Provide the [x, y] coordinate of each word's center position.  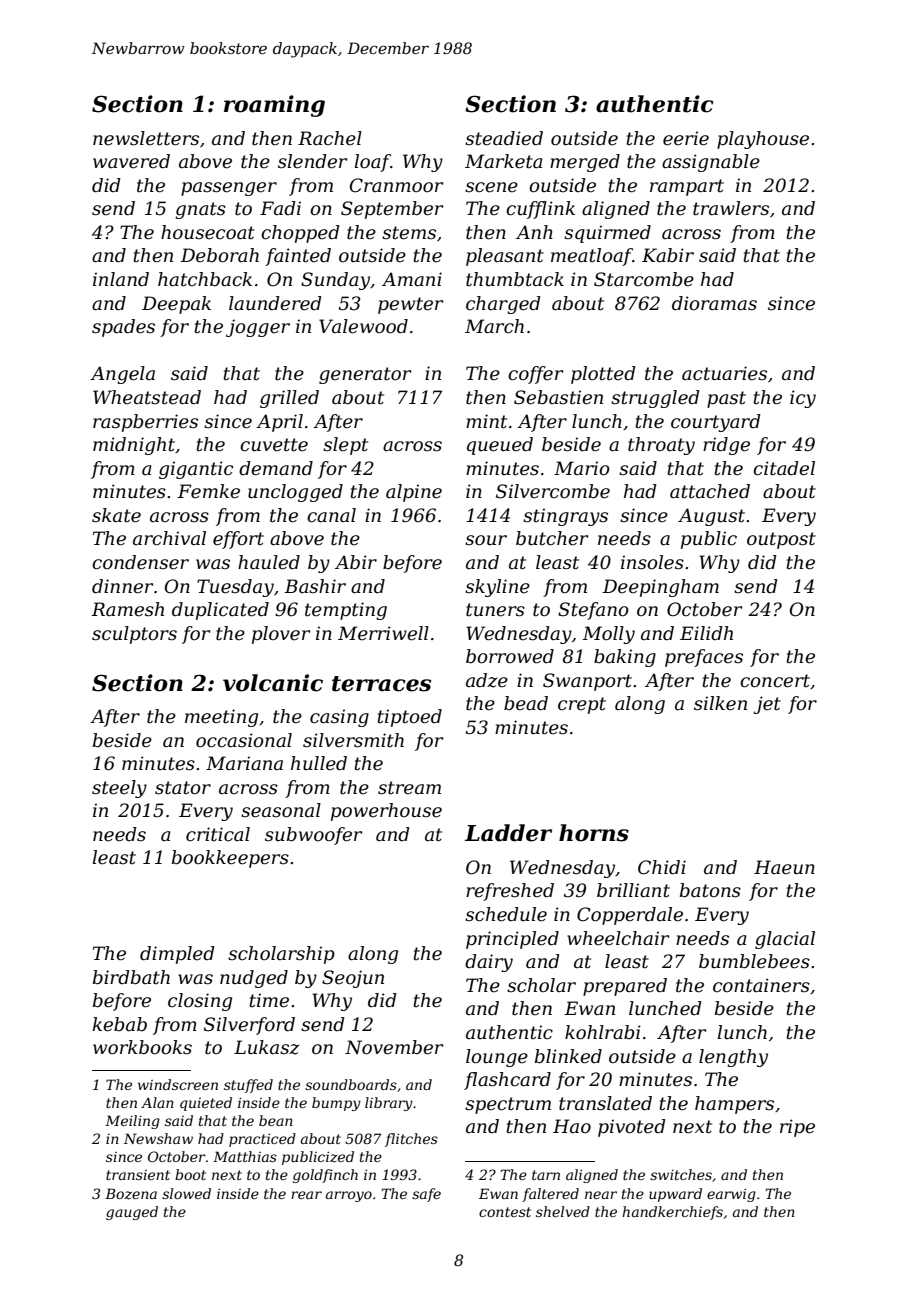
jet [767, 705]
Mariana [244, 763]
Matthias [245, 1156]
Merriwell [383, 633]
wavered [131, 161]
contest [505, 1212]
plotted [603, 375]
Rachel [330, 138]
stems [409, 233]
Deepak [176, 305]
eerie [686, 138]
